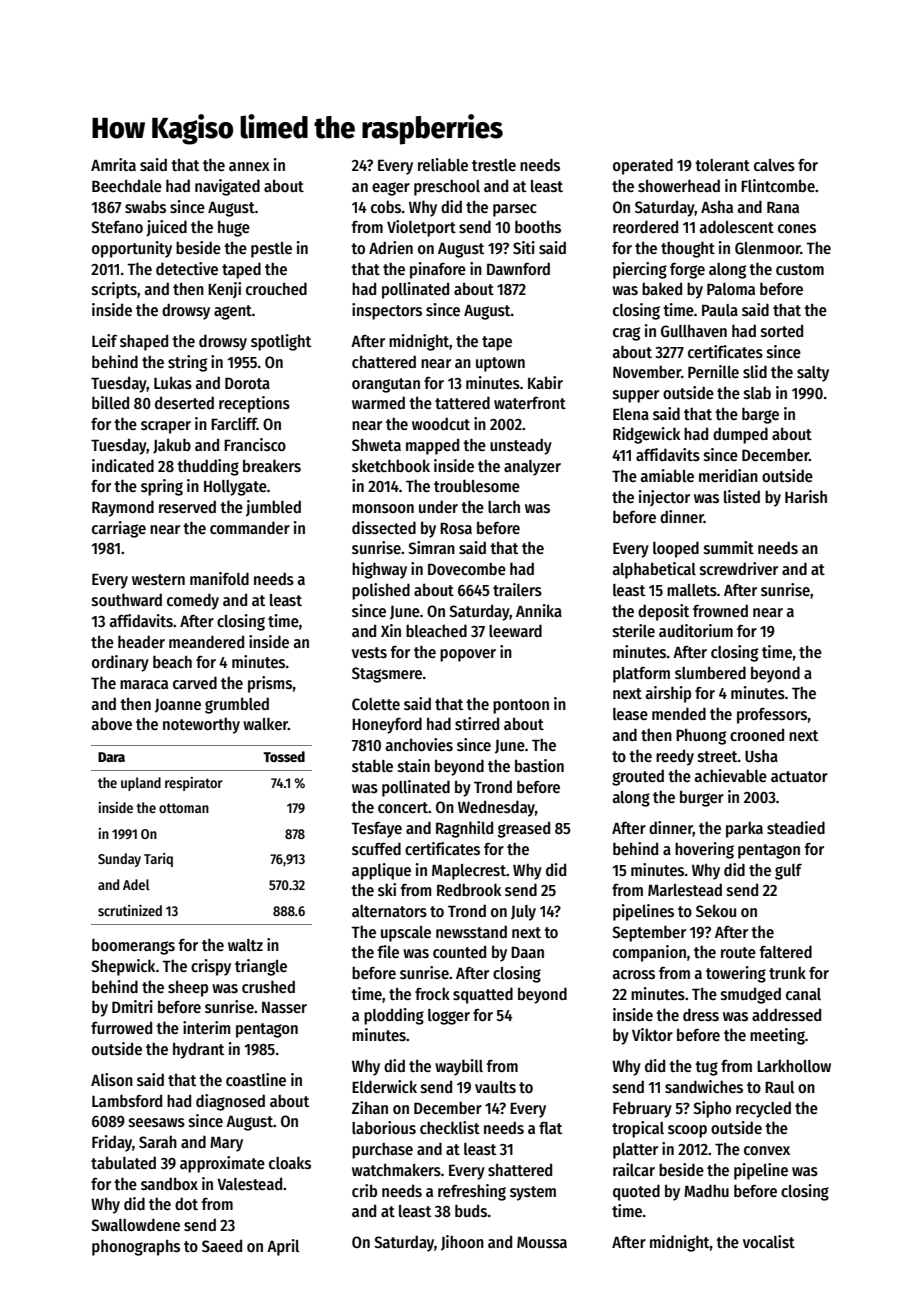  Describe the element at coordinates (117, 226) in the image. I see `Stefano` at that location.
